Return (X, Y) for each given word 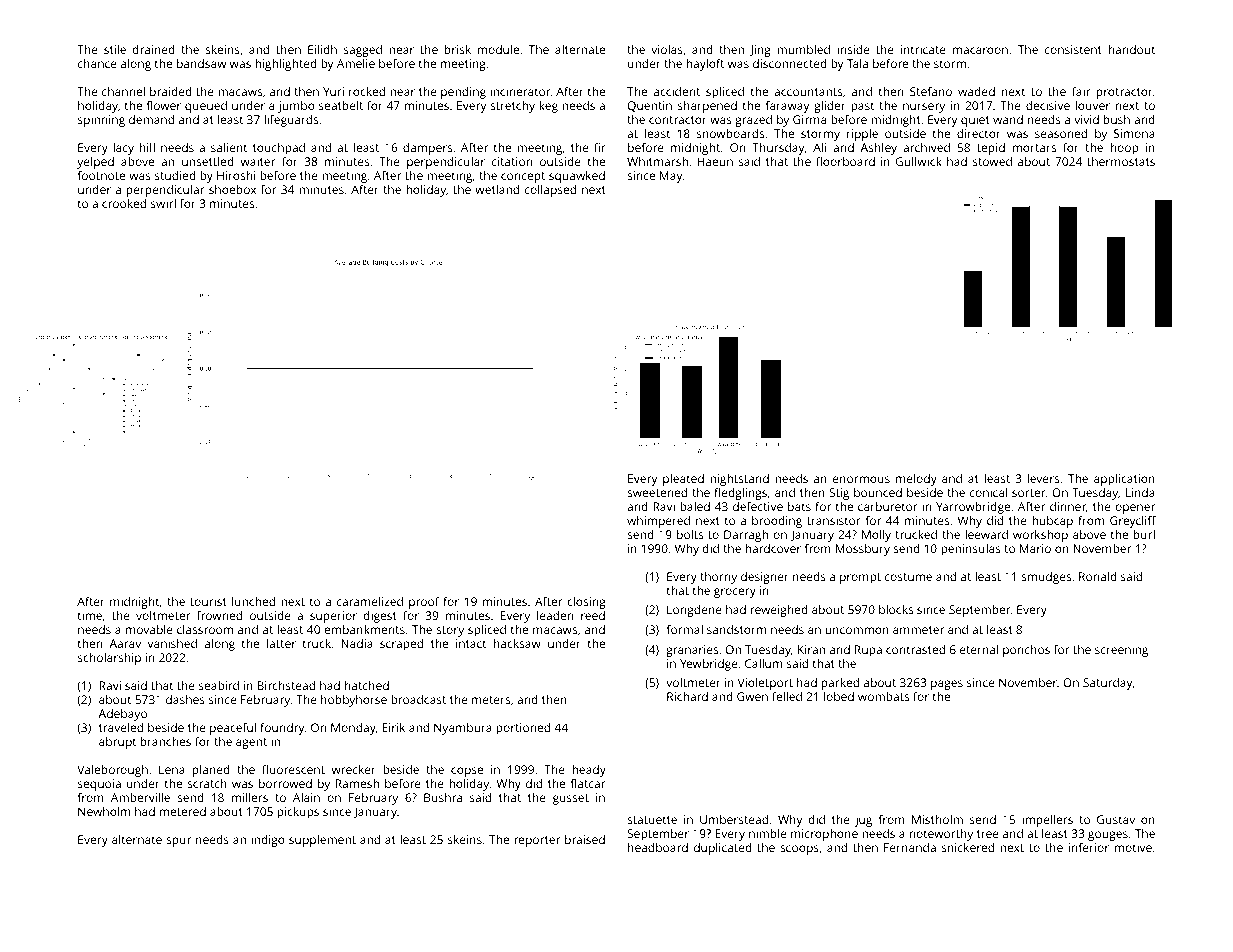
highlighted (286, 65)
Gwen (752, 696)
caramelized (370, 601)
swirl (163, 203)
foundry (282, 729)
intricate (923, 49)
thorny (718, 578)
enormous (861, 479)
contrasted (915, 649)
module (498, 49)
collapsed (550, 191)
